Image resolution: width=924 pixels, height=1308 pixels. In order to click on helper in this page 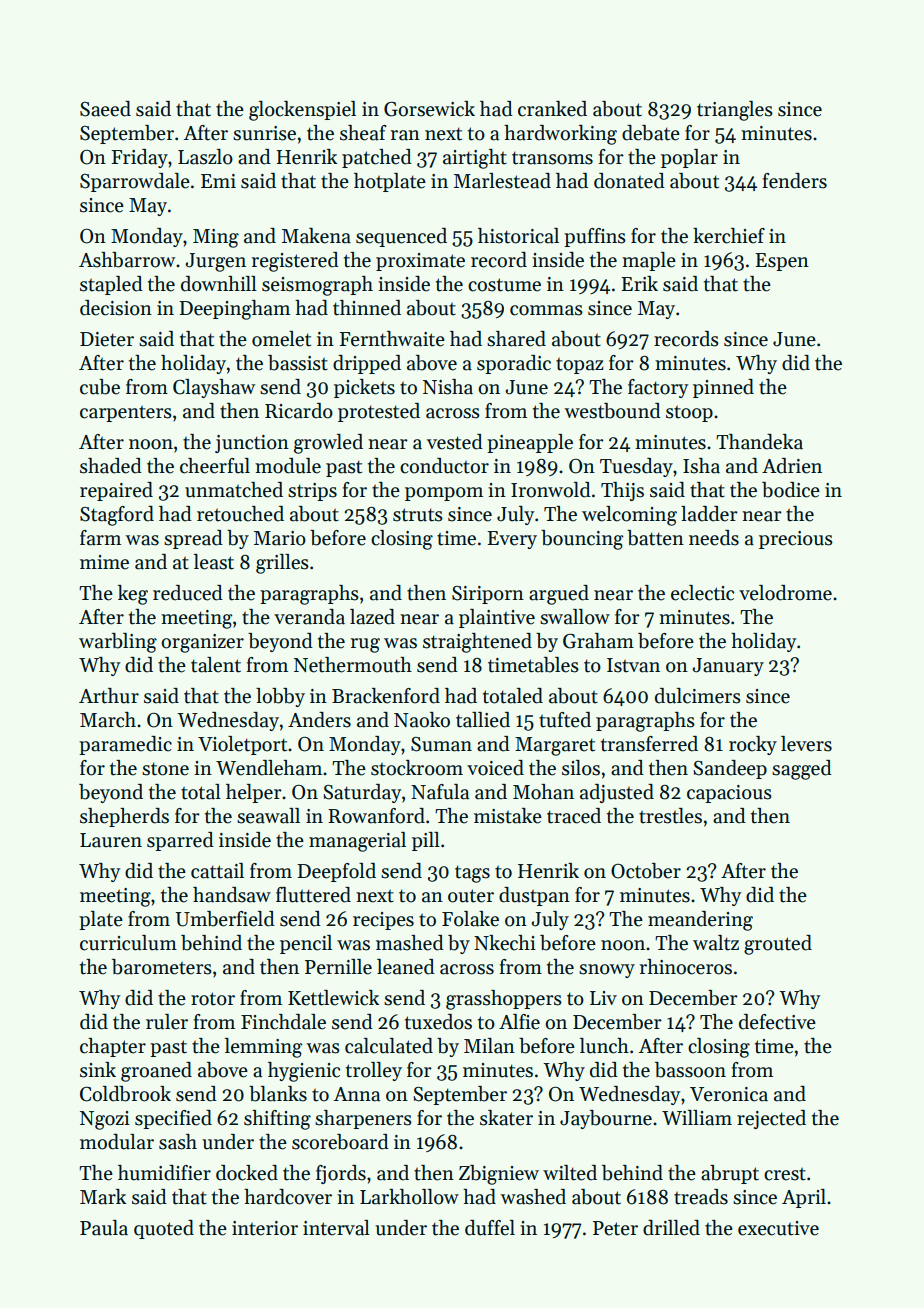, I will do `click(254, 793)`.
